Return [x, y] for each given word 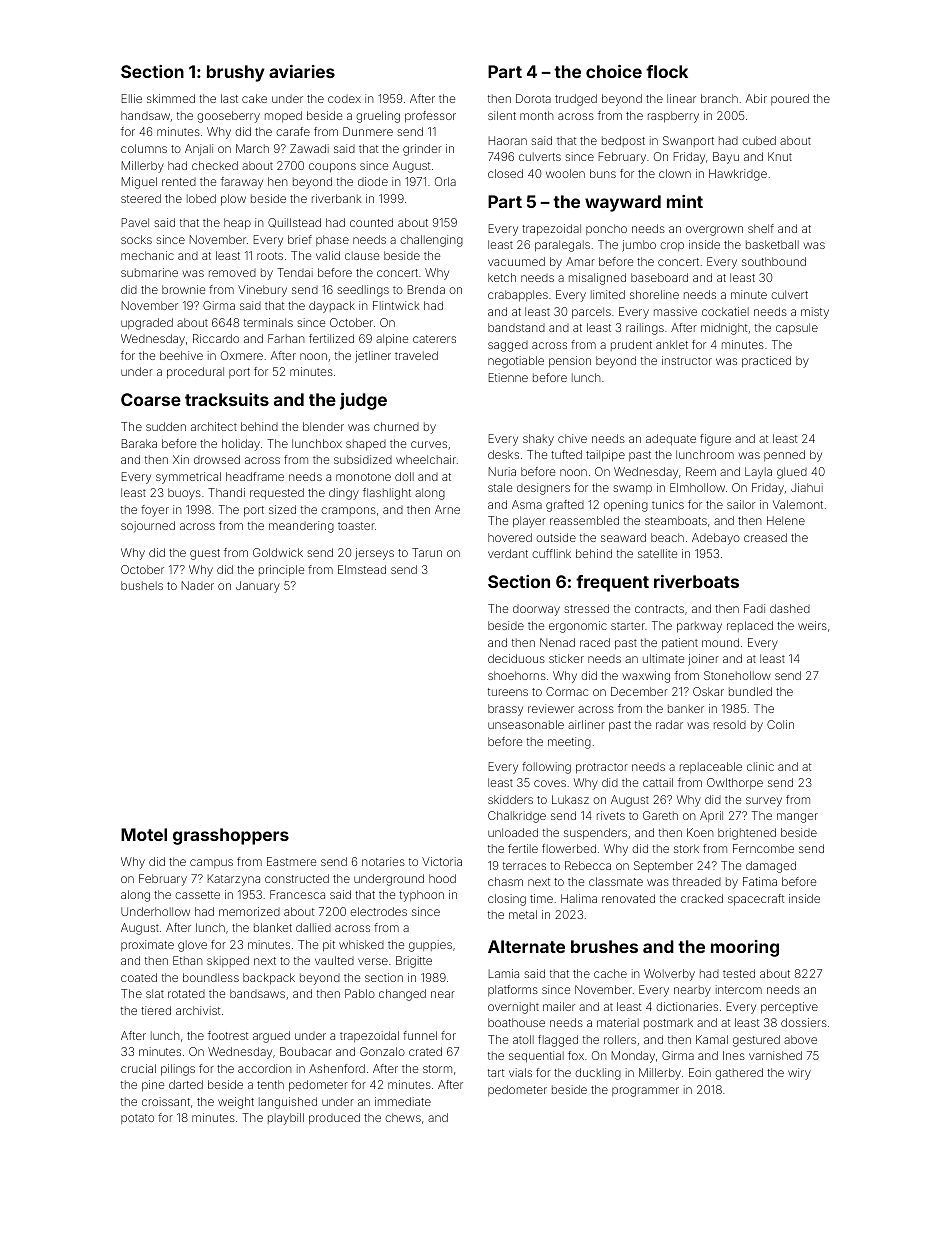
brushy [236, 73]
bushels [142, 585]
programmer [645, 1092]
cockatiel [725, 311]
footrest [228, 1035]
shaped [366, 445]
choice [614, 71]
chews [403, 1117]
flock [667, 71]
